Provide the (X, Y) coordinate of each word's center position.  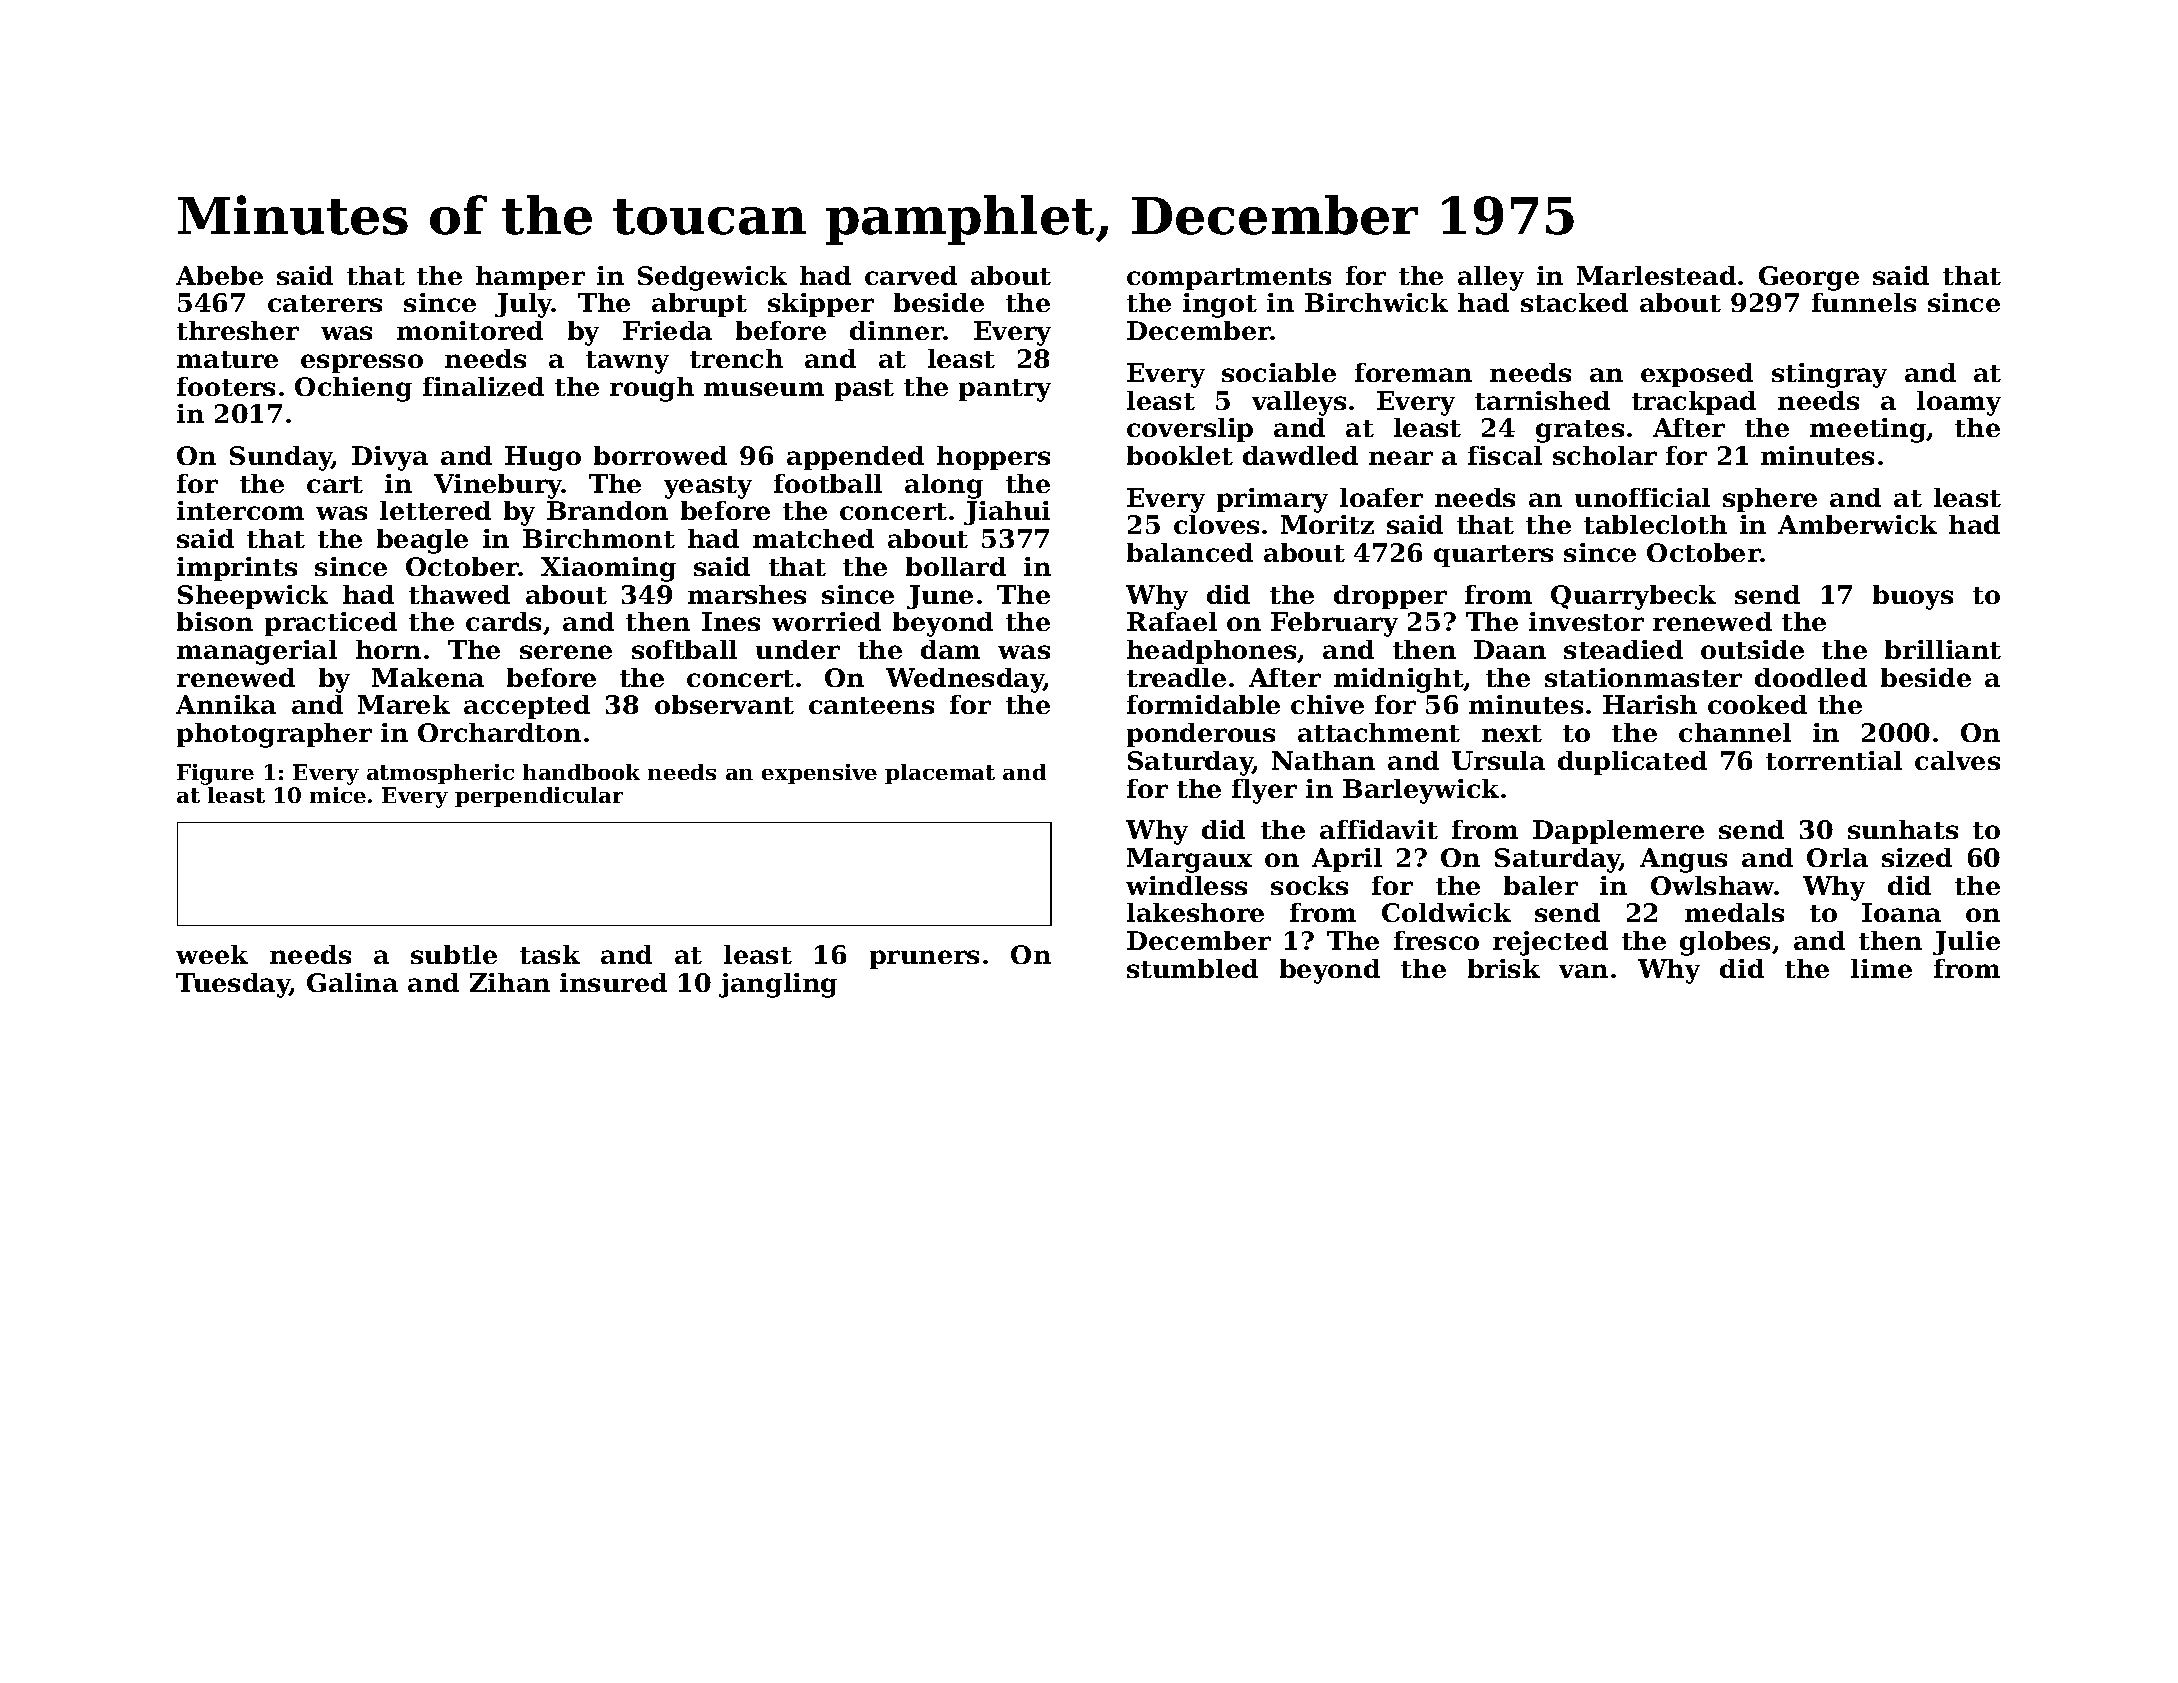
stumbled (1192, 968)
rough (652, 389)
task (550, 954)
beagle (422, 541)
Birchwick (1376, 302)
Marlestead (1656, 275)
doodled (1811, 677)
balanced (1190, 552)
